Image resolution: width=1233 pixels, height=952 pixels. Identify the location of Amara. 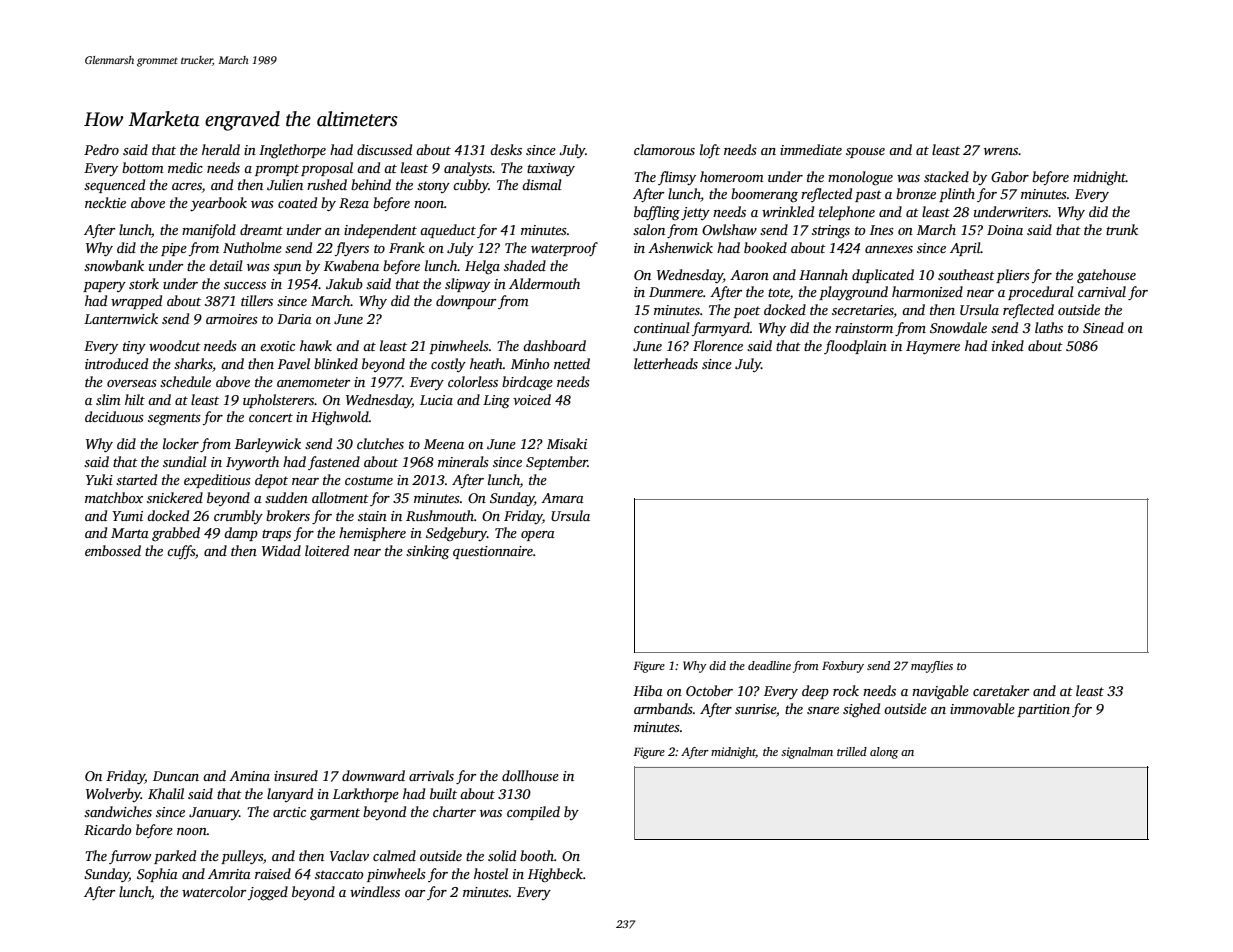
(562, 498).
